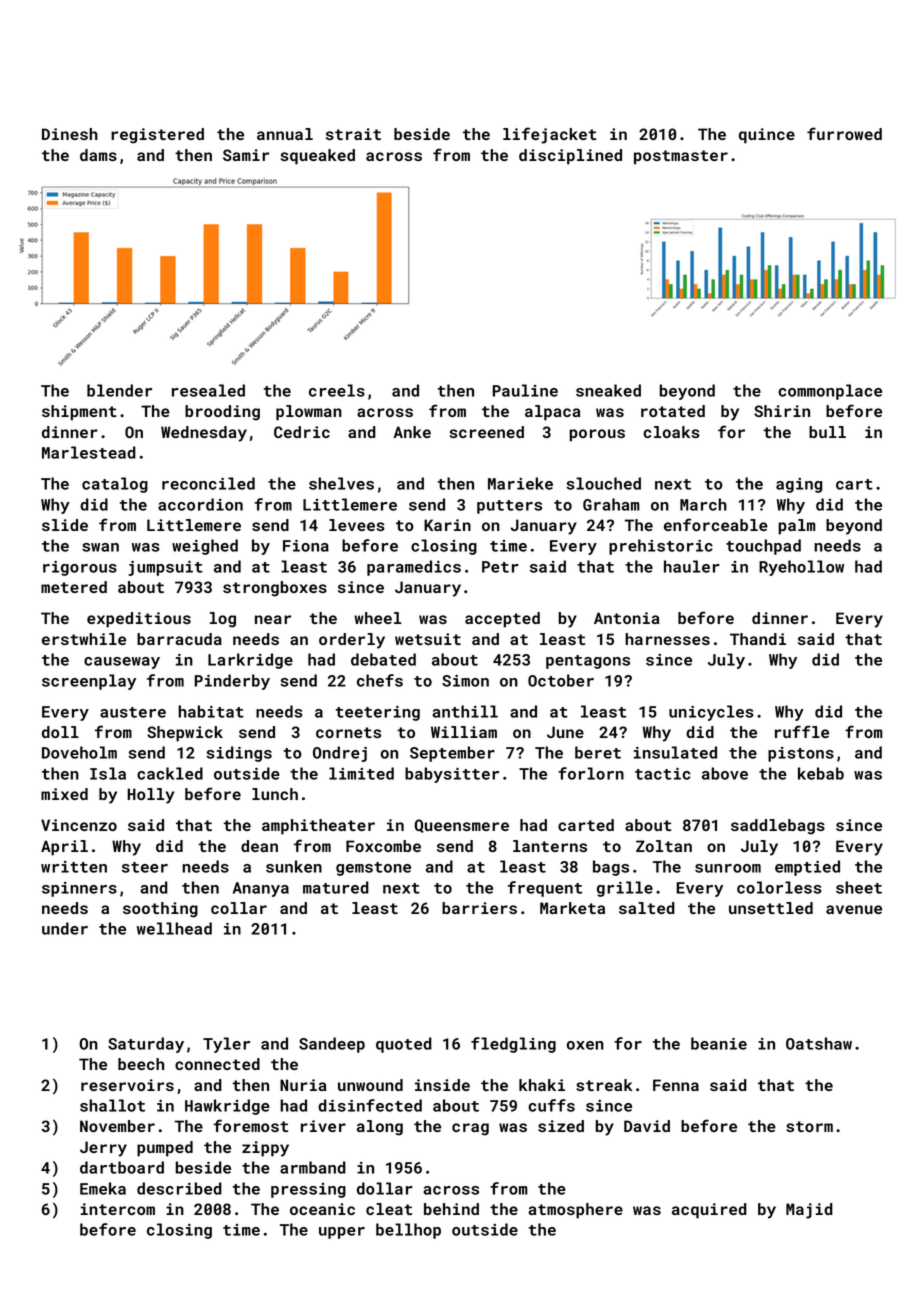 The height and width of the screenshot is (1308, 924). Describe the element at coordinates (118, 1209) in the screenshot. I see `intercom` at that location.
